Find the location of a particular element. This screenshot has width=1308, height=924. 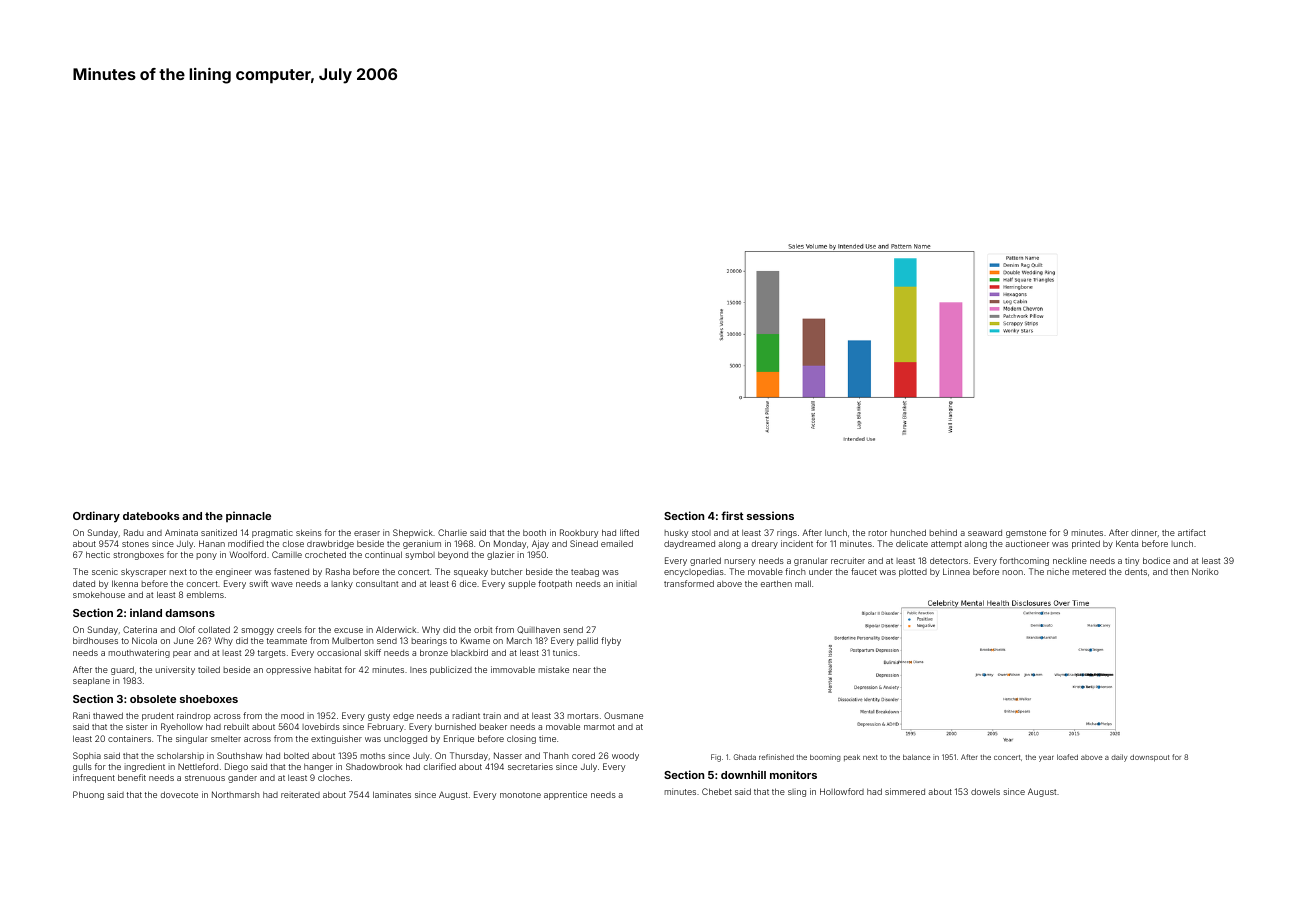

near is located at coordinates (582, 670).
